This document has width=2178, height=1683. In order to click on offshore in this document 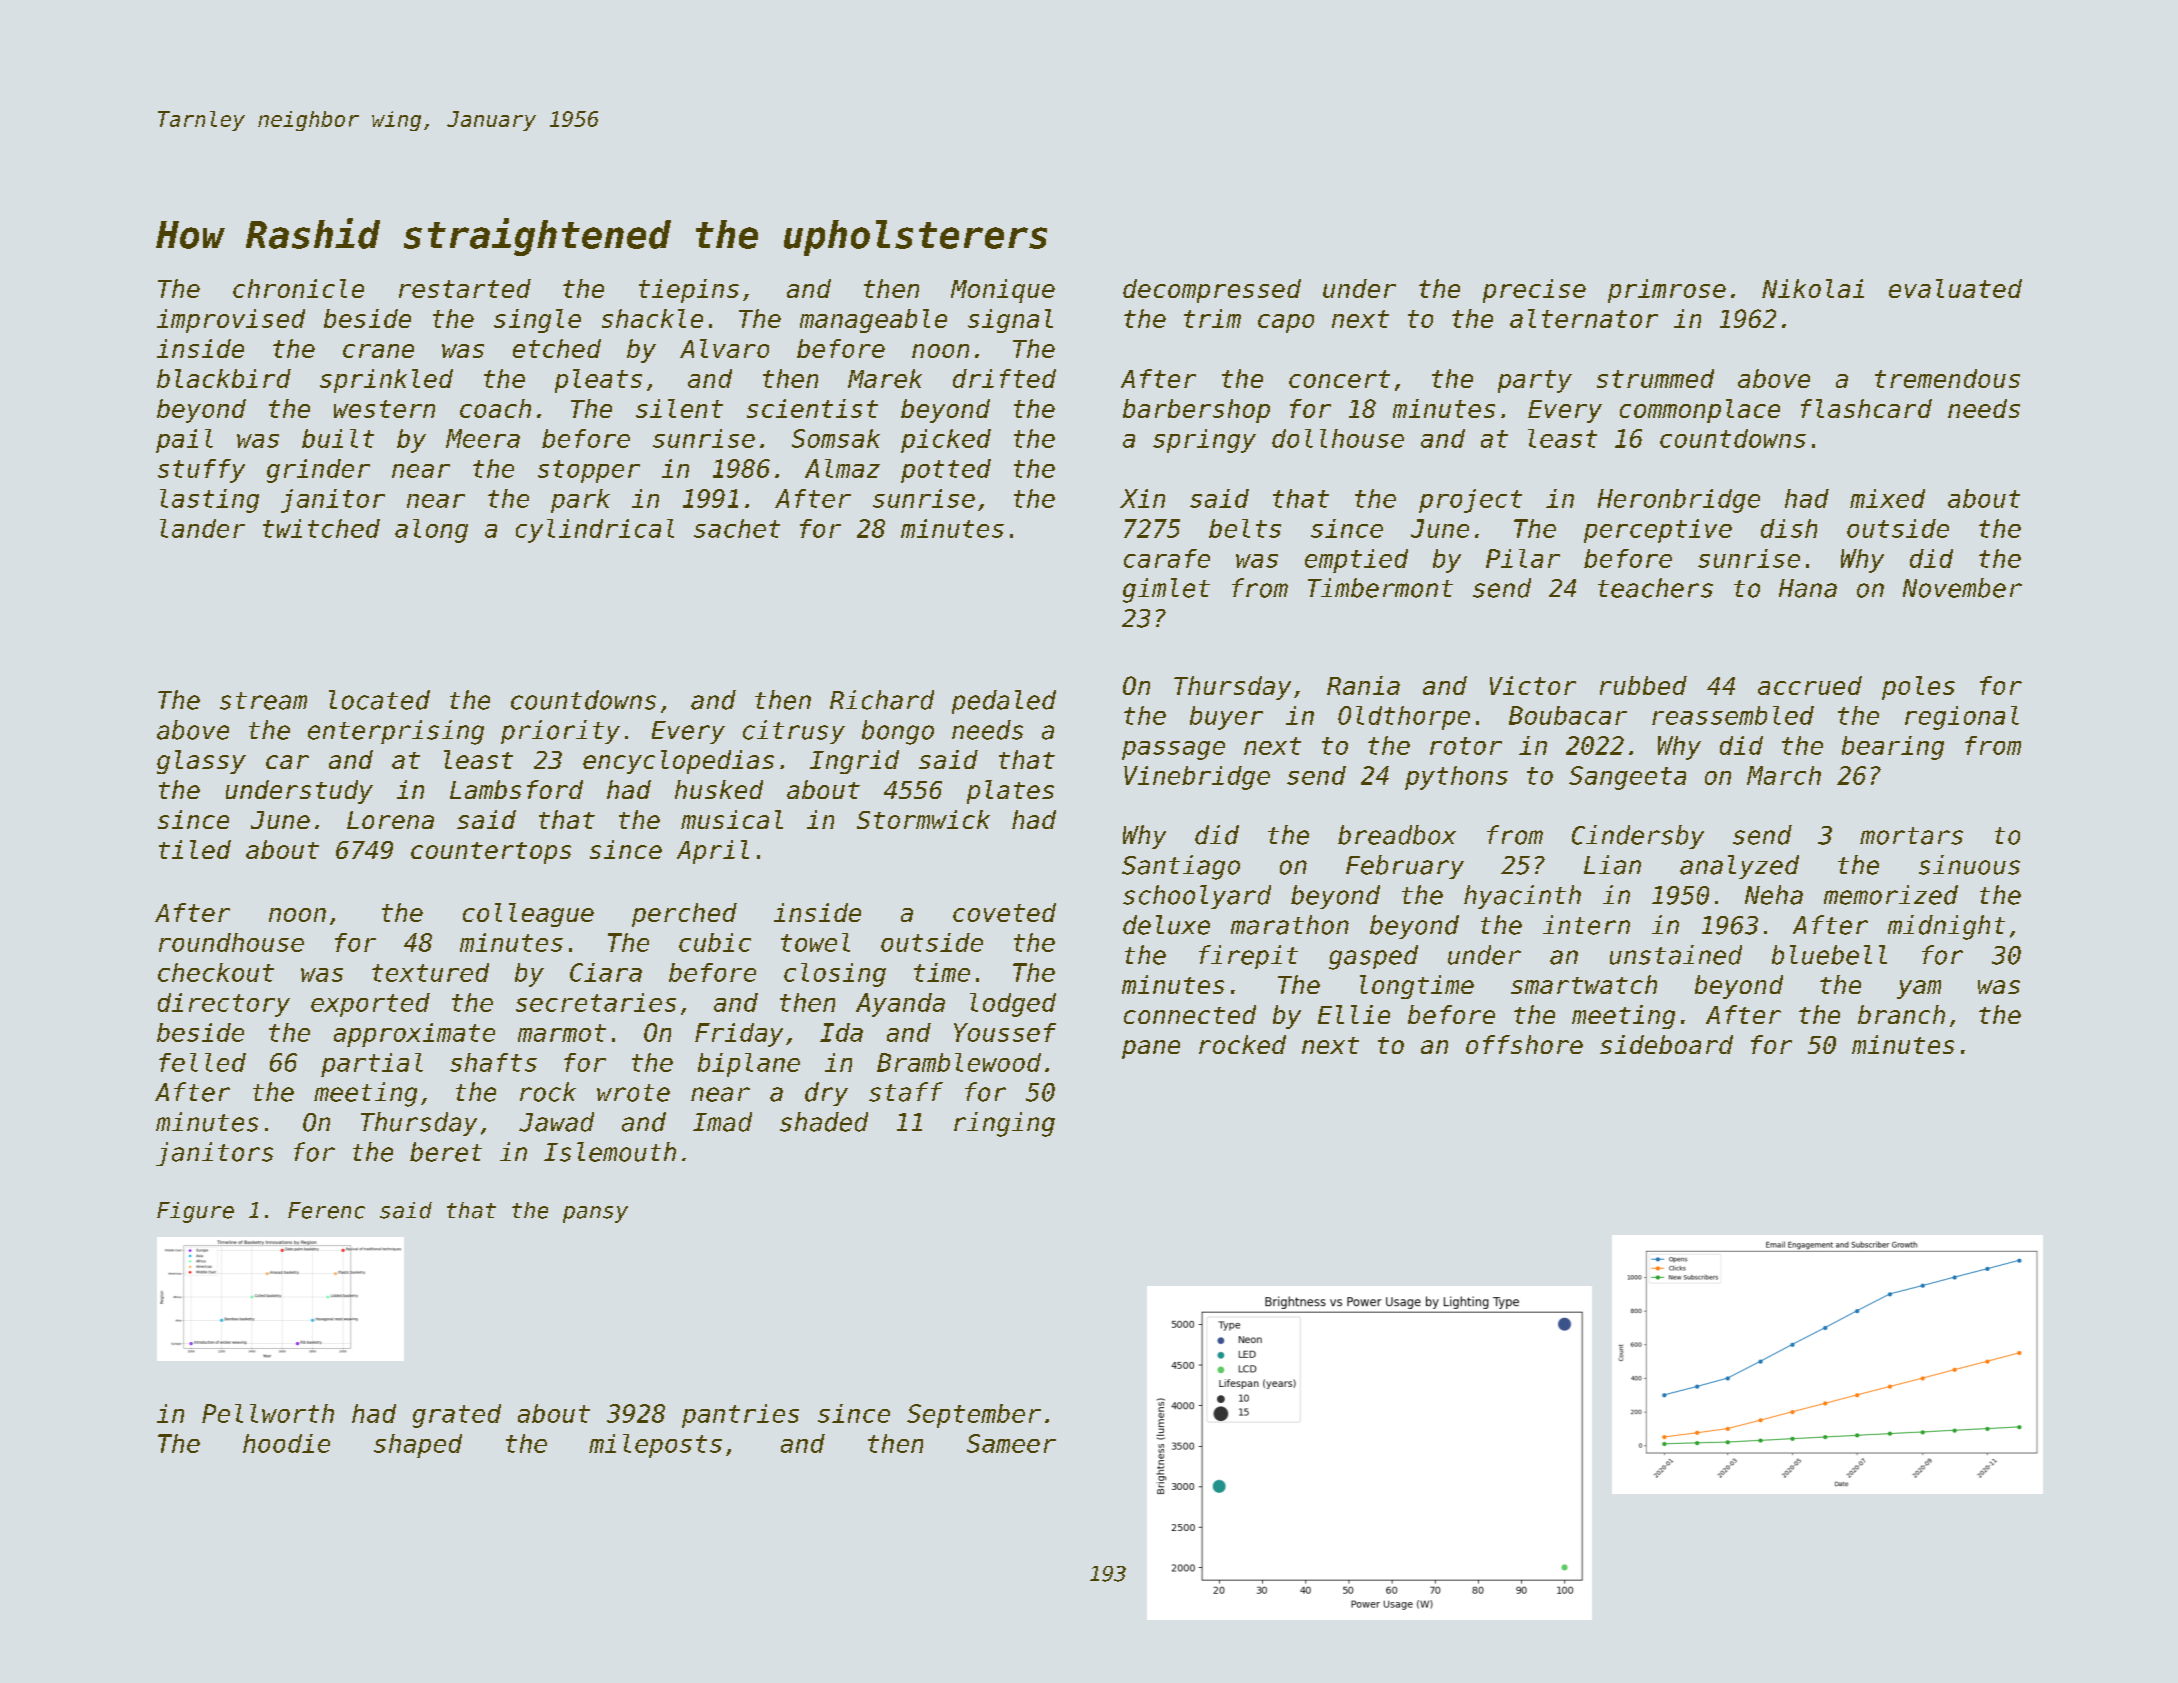, I will do `click(1524, 1044)`.
